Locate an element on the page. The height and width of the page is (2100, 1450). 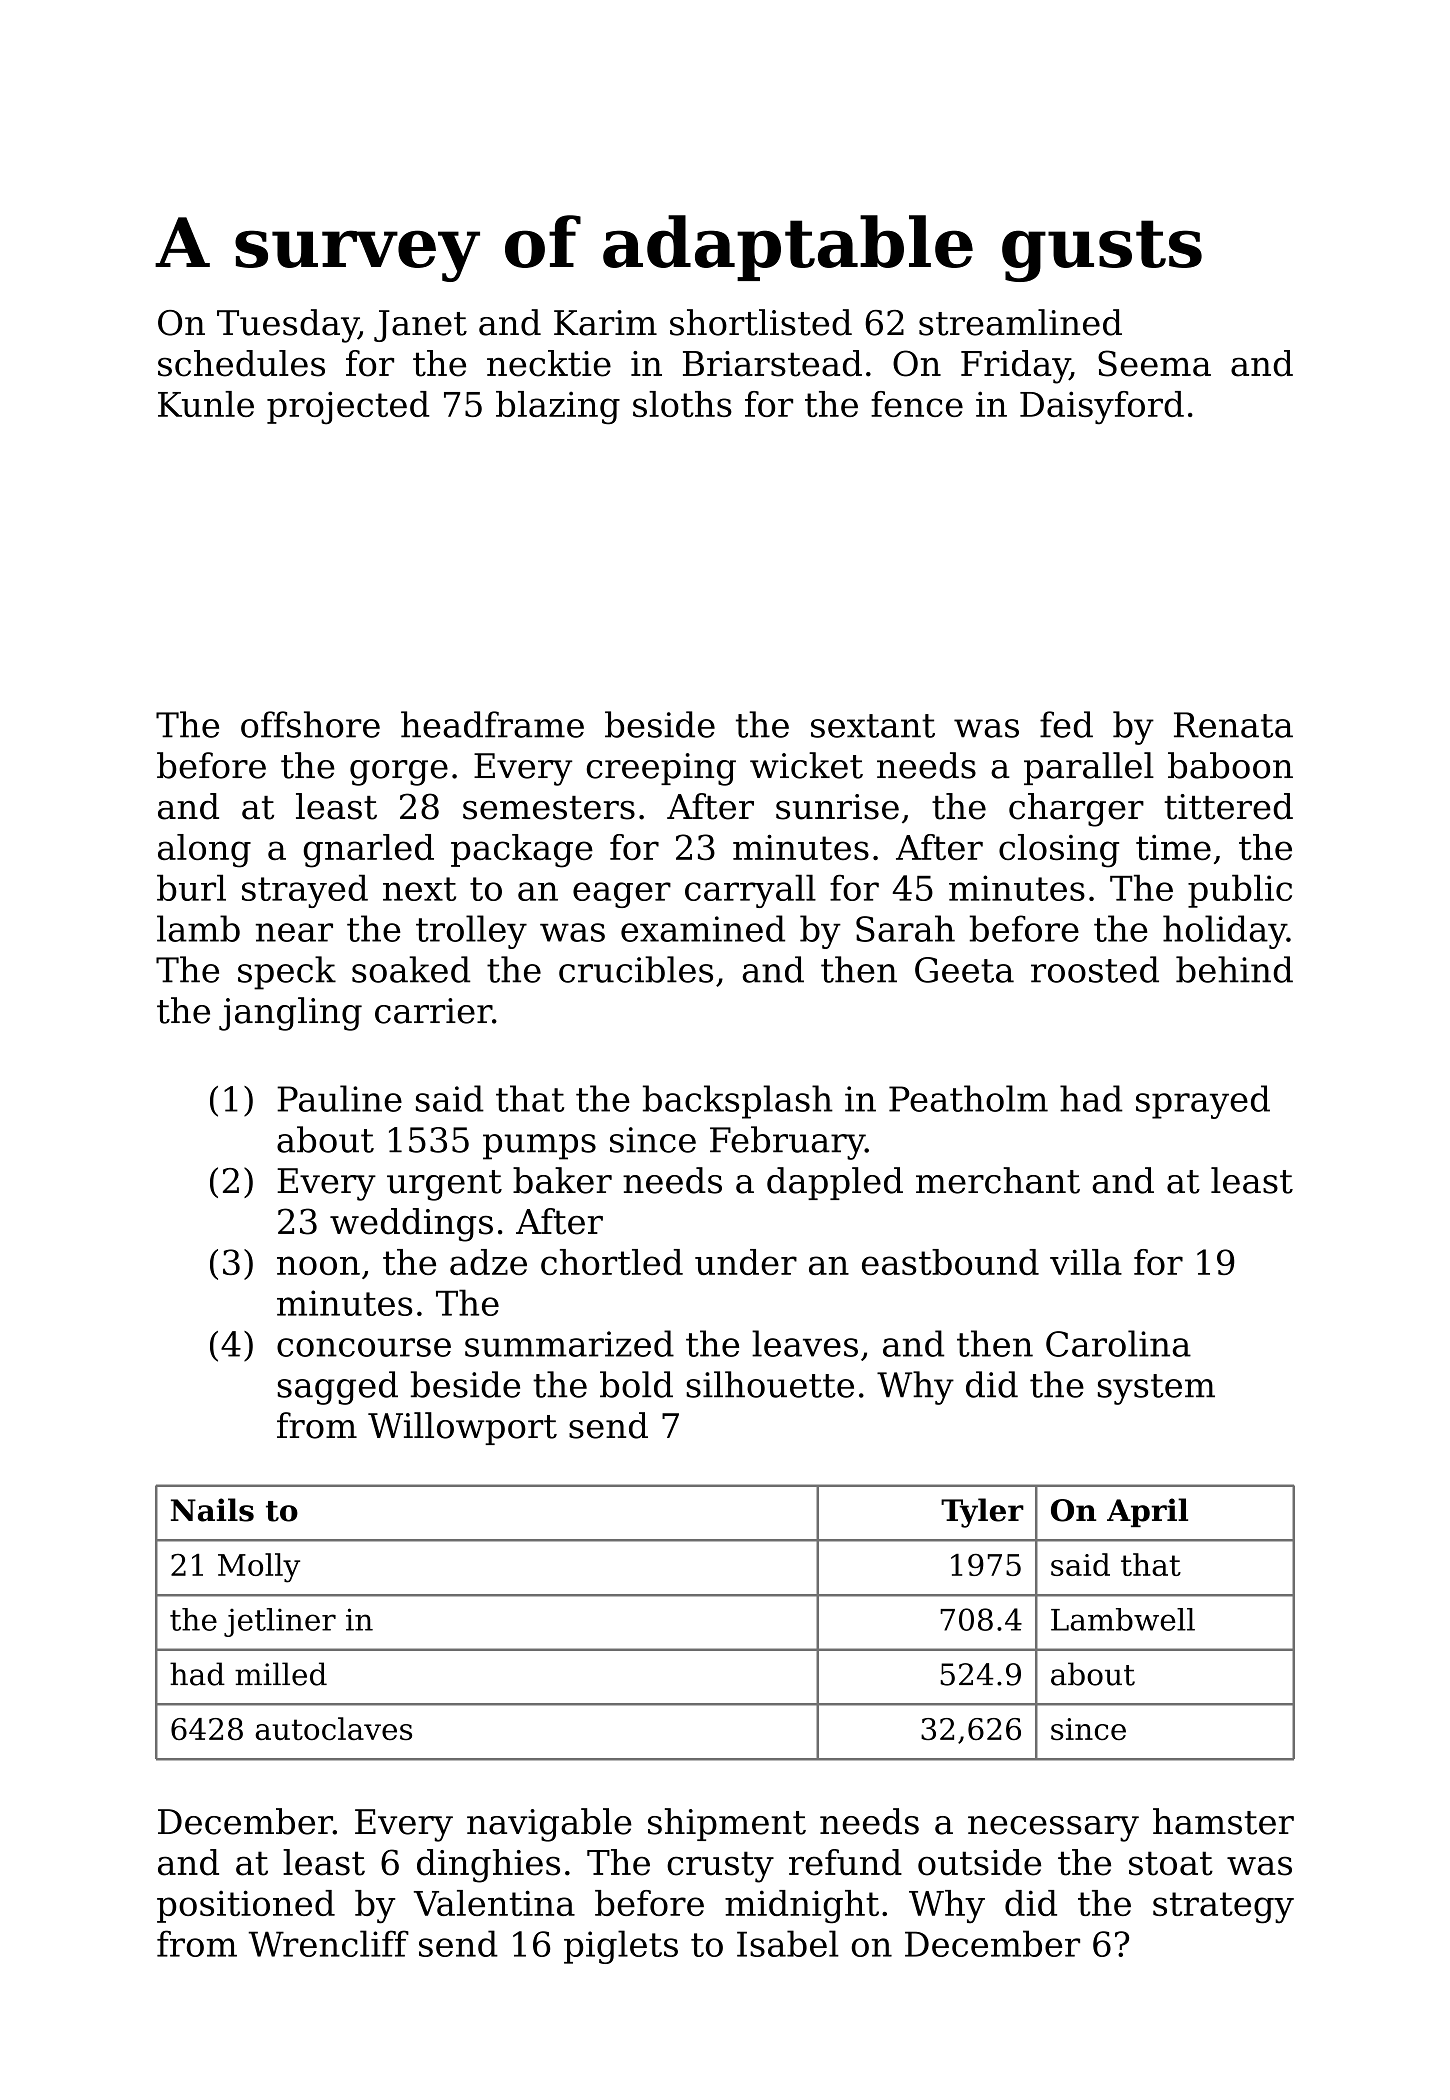
Tyler is located at coordinates (982, 1513).
